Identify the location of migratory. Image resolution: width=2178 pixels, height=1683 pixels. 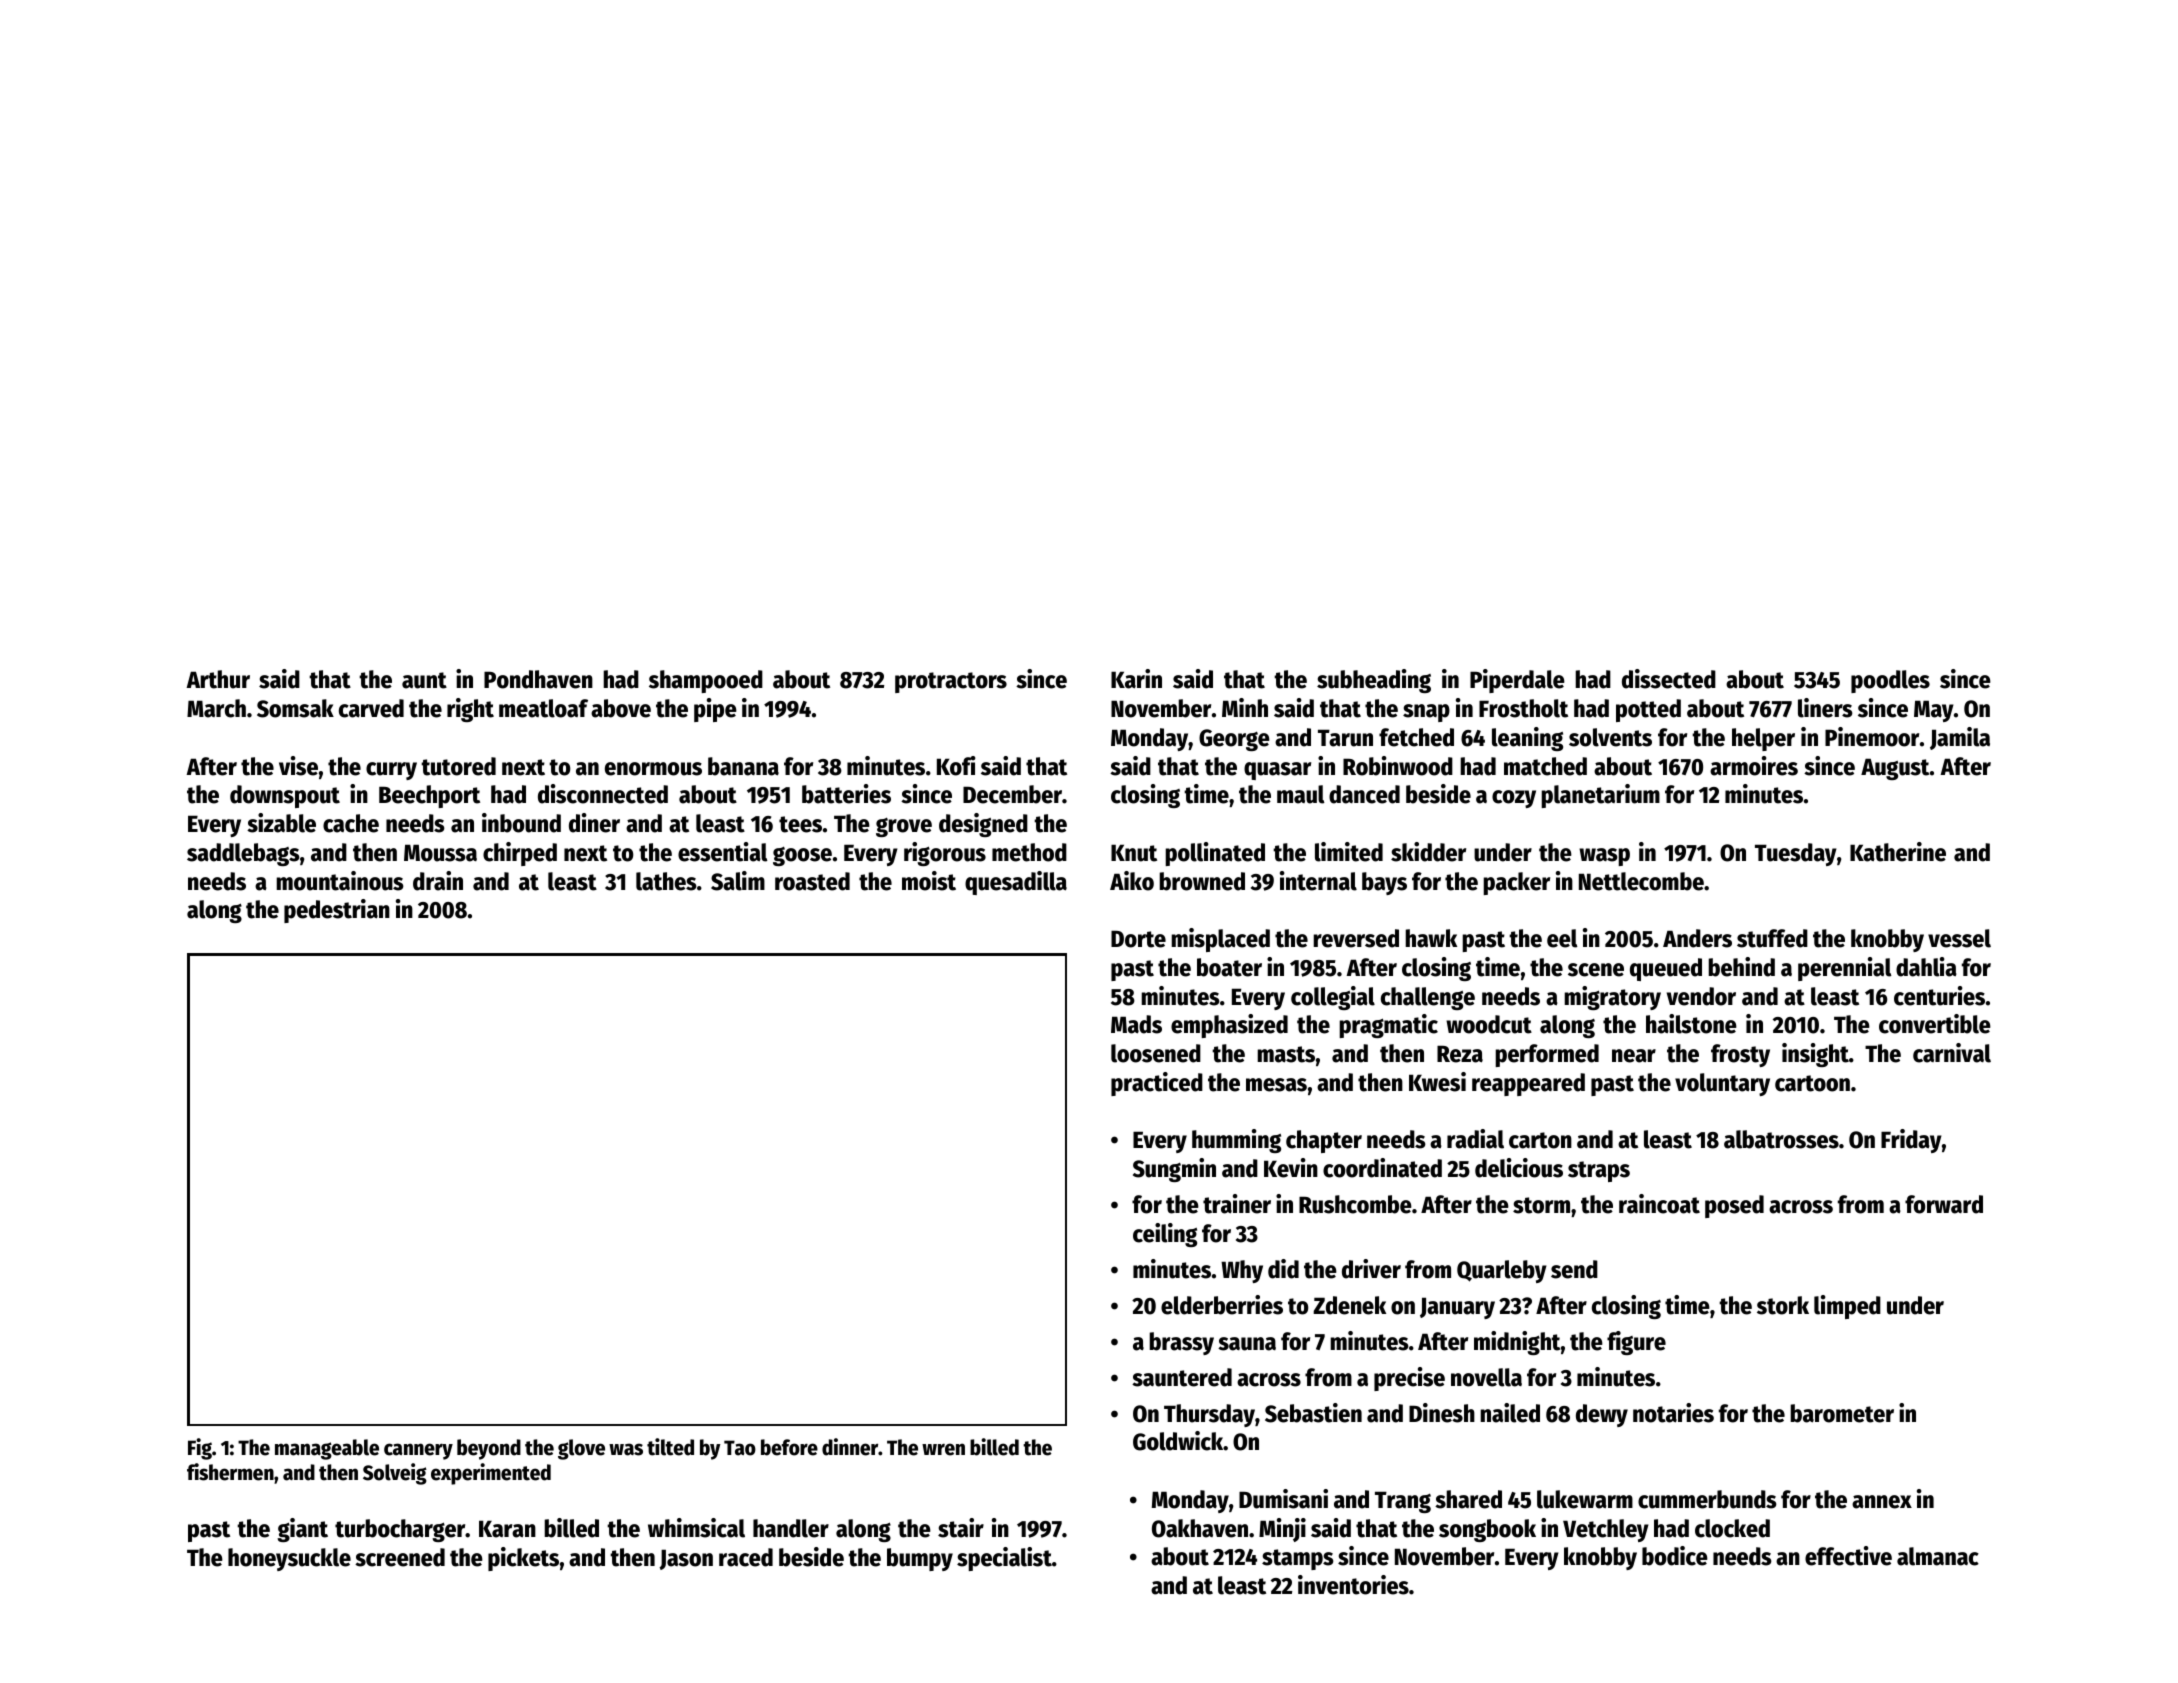
(1612, 998).
